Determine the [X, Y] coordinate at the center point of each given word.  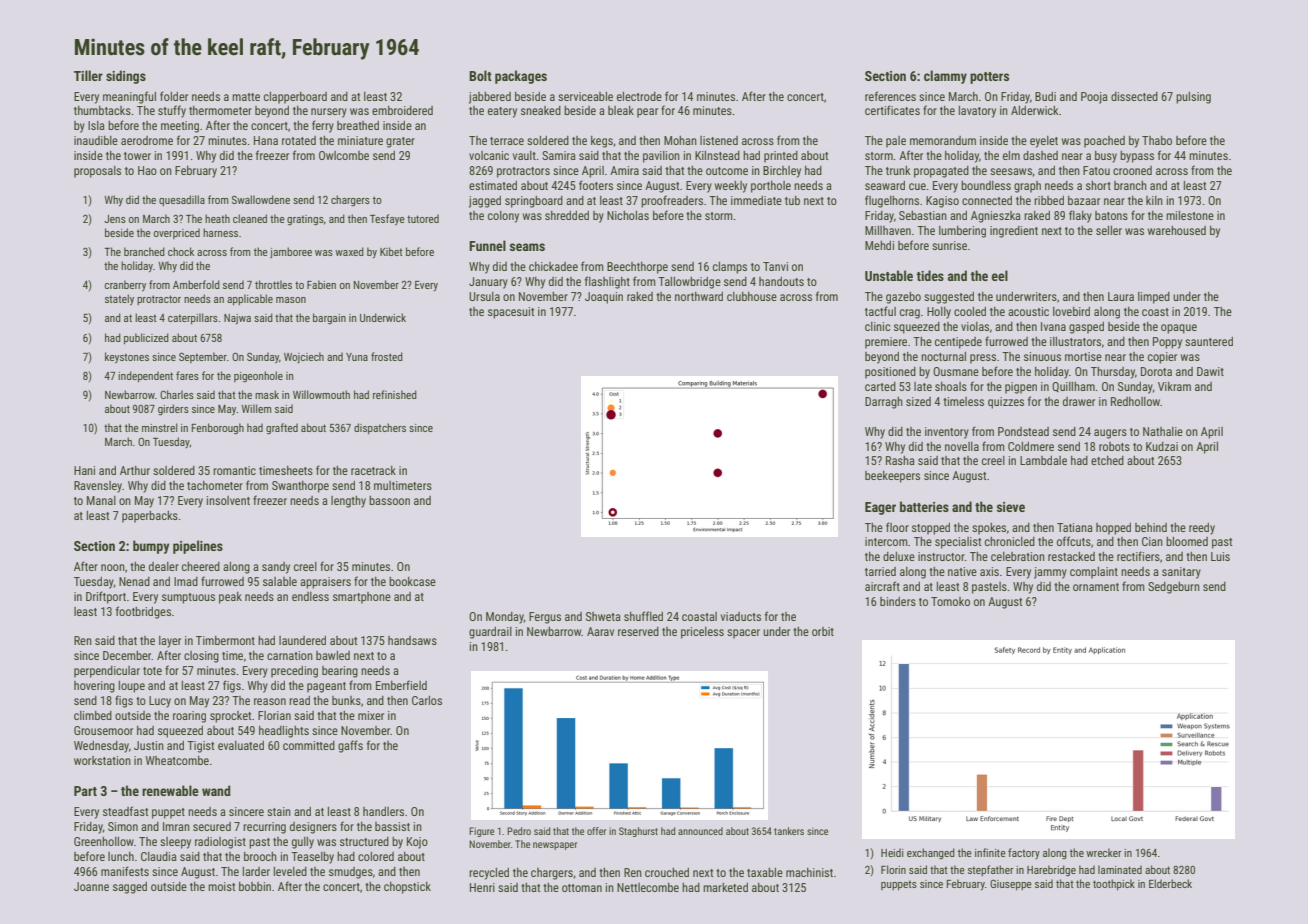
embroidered [402, 110]
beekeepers [892, 477]
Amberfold [196, 284]
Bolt [480, 75]
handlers [383, 811]
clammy [945, 77]
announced [700, 831]
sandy [276, 568]
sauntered [1209, 341]
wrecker [1104, 852]
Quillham [1073, 387]
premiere [886, 343]
